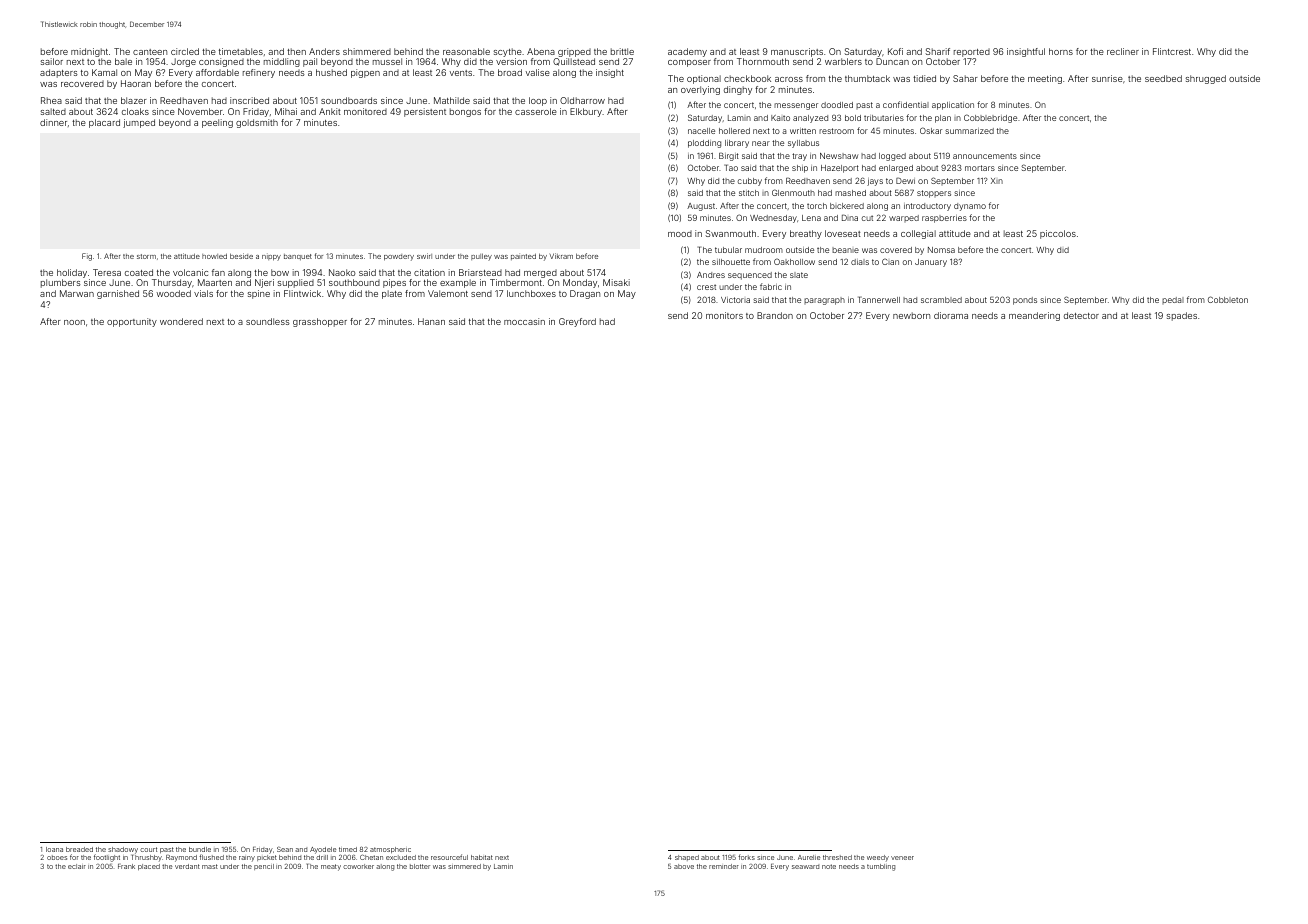  I want to click on academy, so click(687, 52).
